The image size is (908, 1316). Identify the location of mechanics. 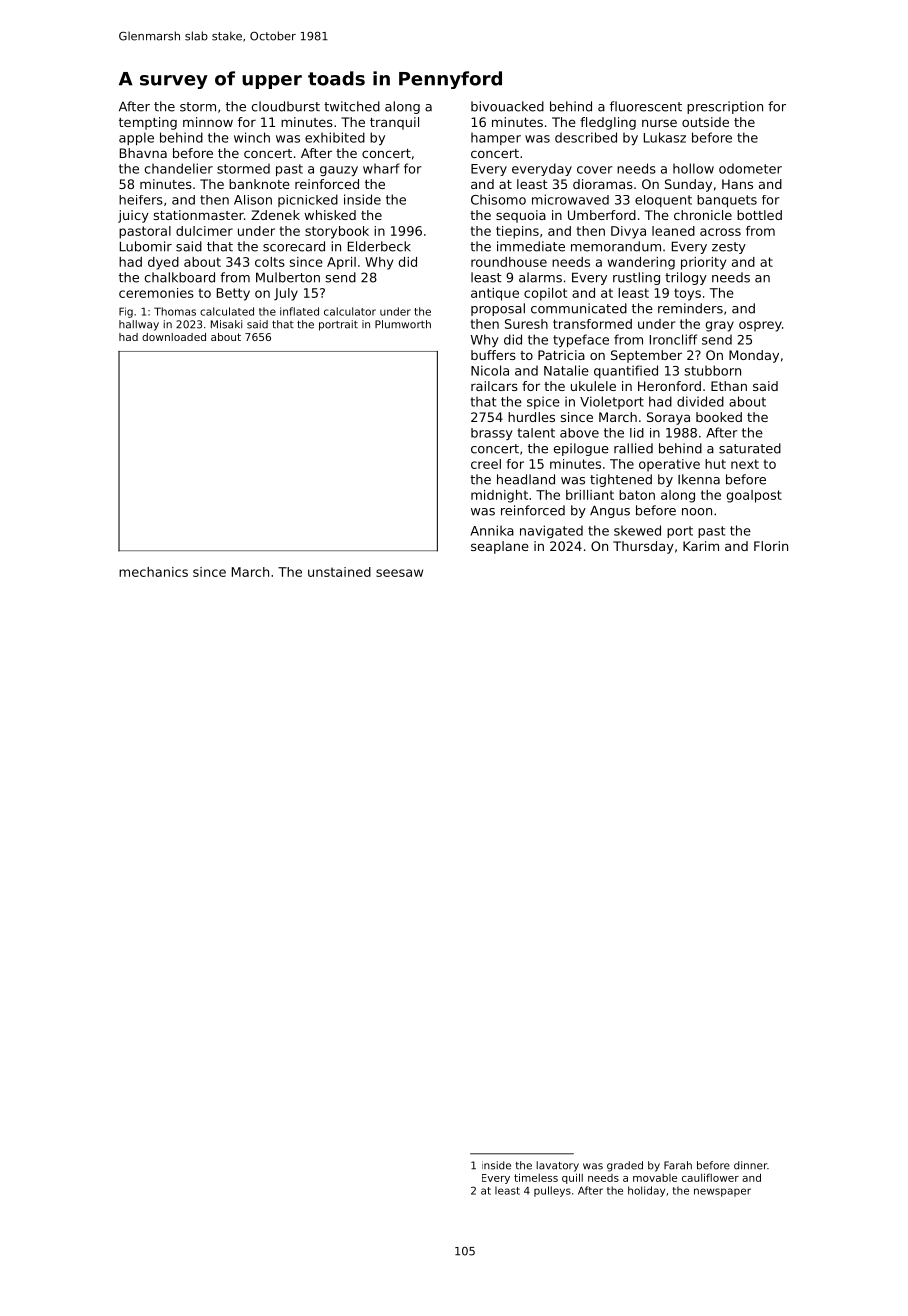
(153, 572).
